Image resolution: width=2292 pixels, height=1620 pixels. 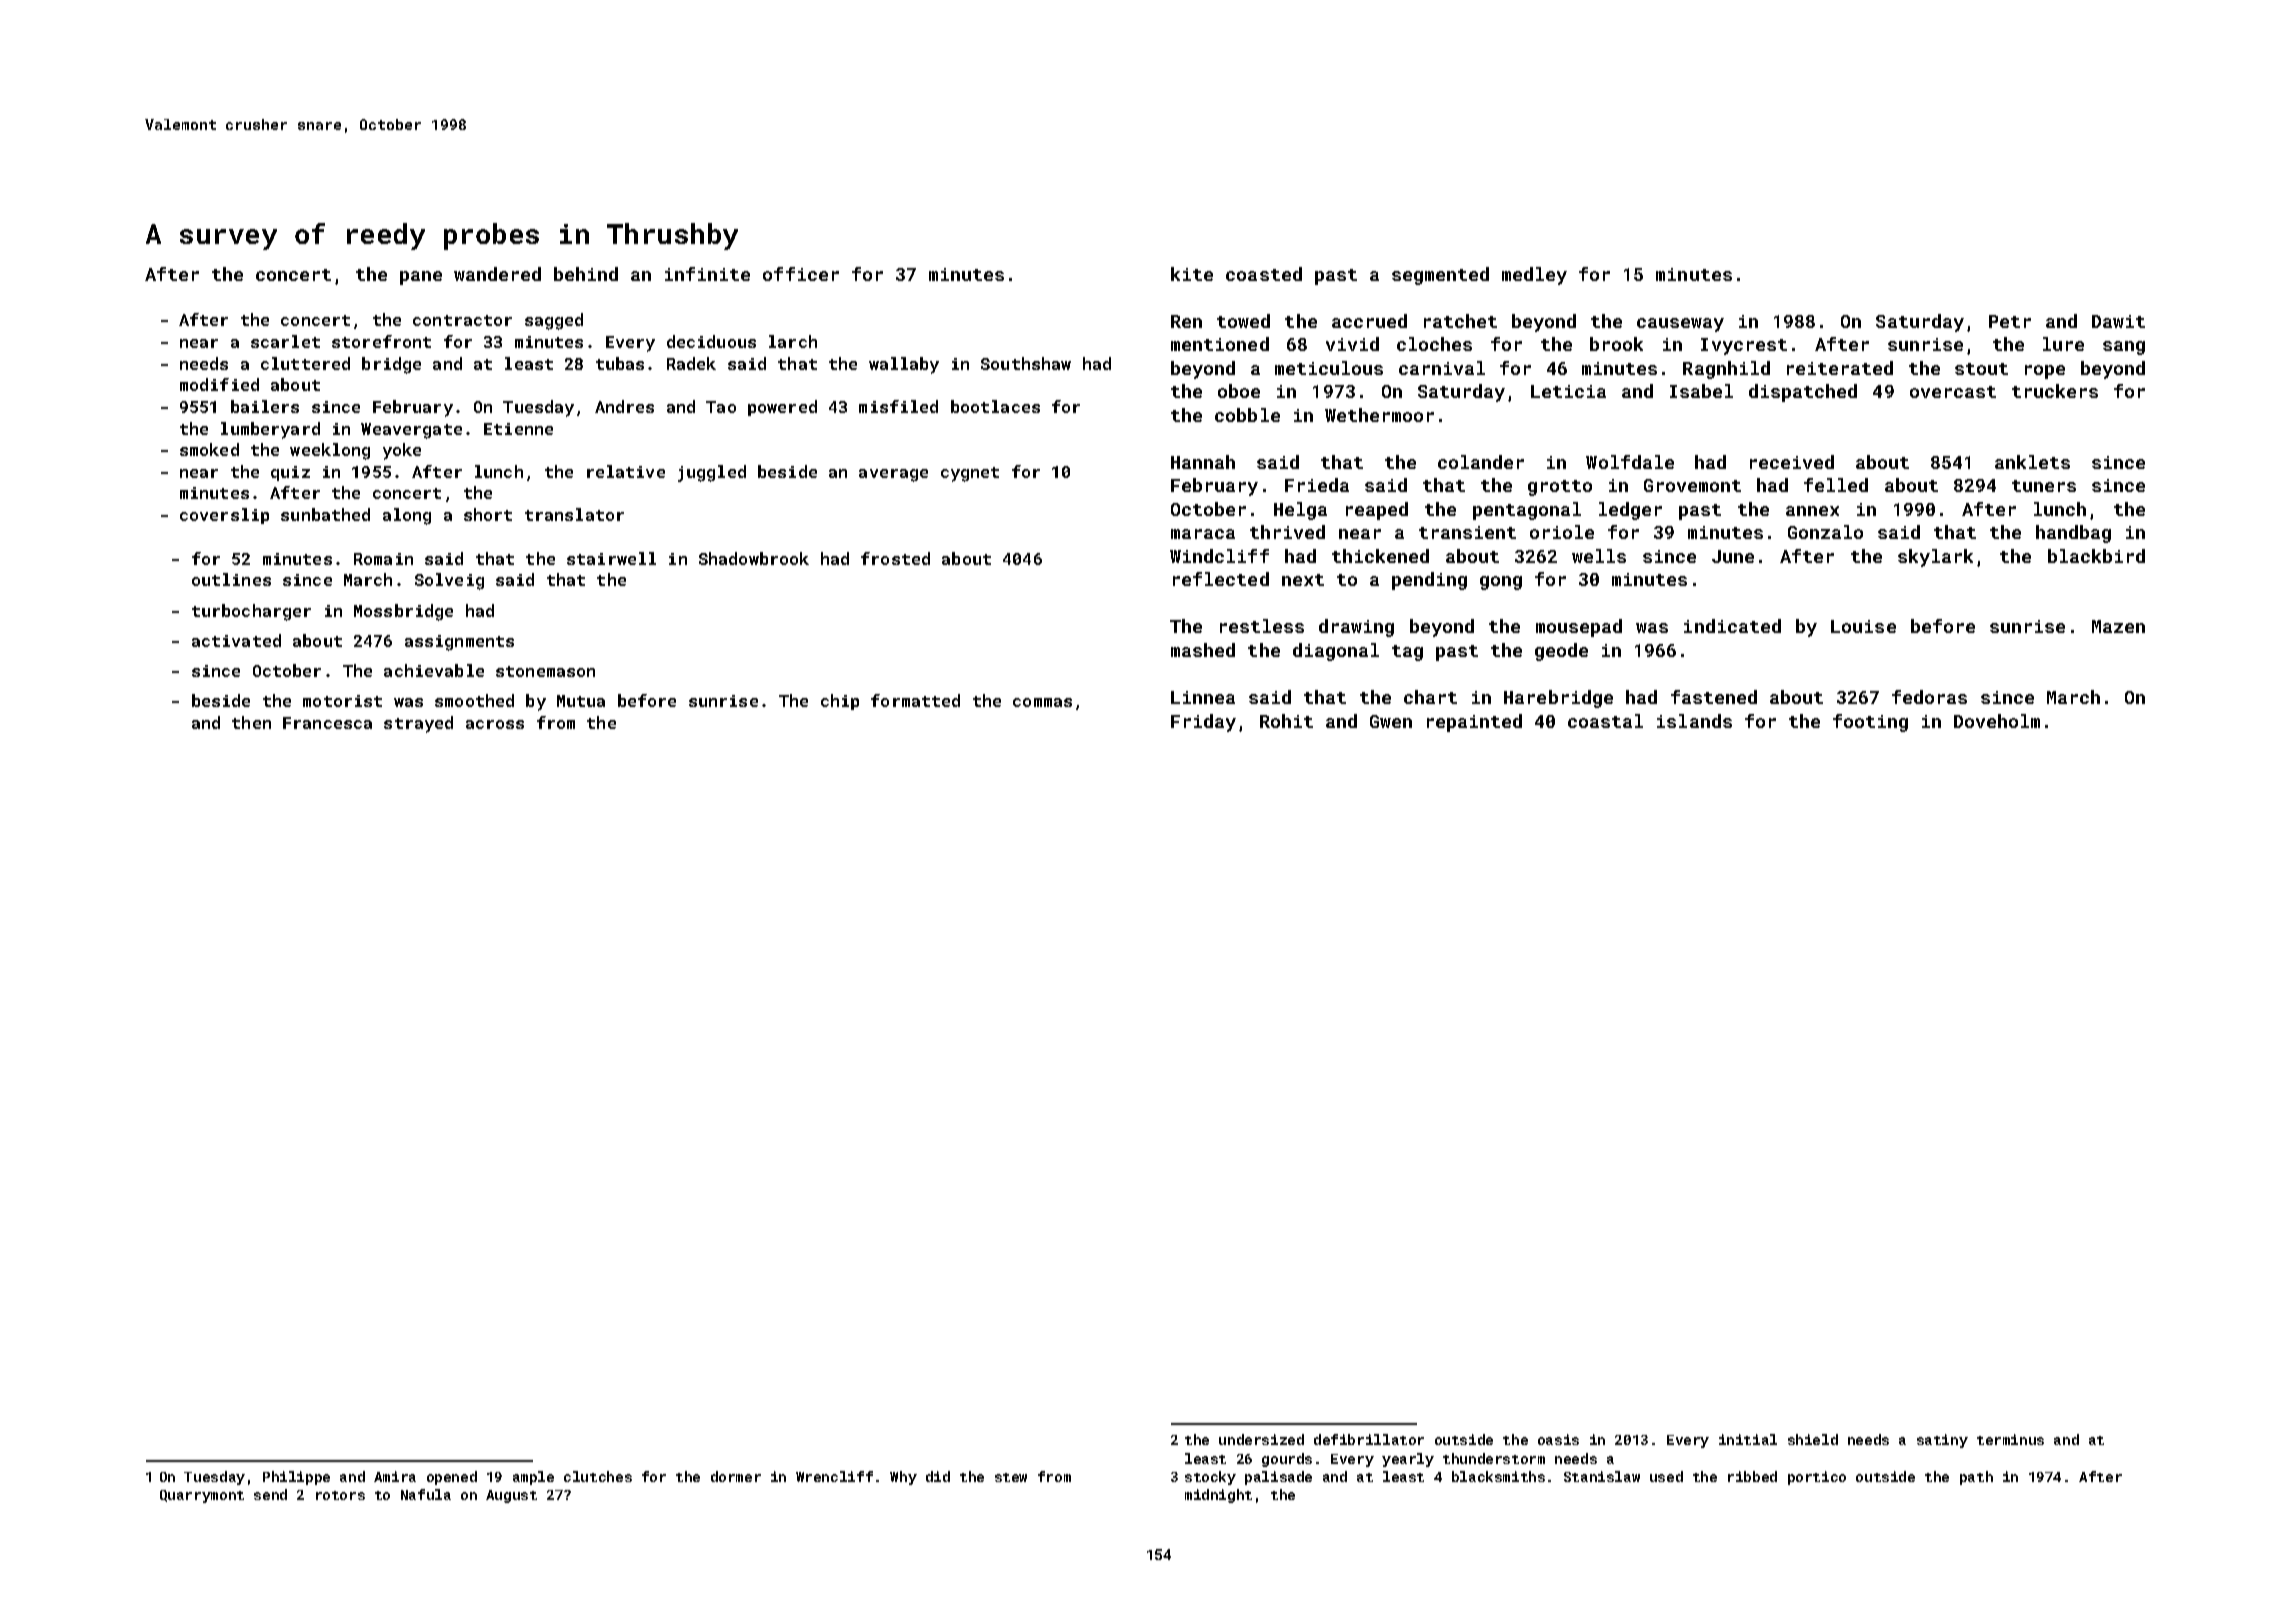 I want to click on Amira, so click(x=395, y=1476).
